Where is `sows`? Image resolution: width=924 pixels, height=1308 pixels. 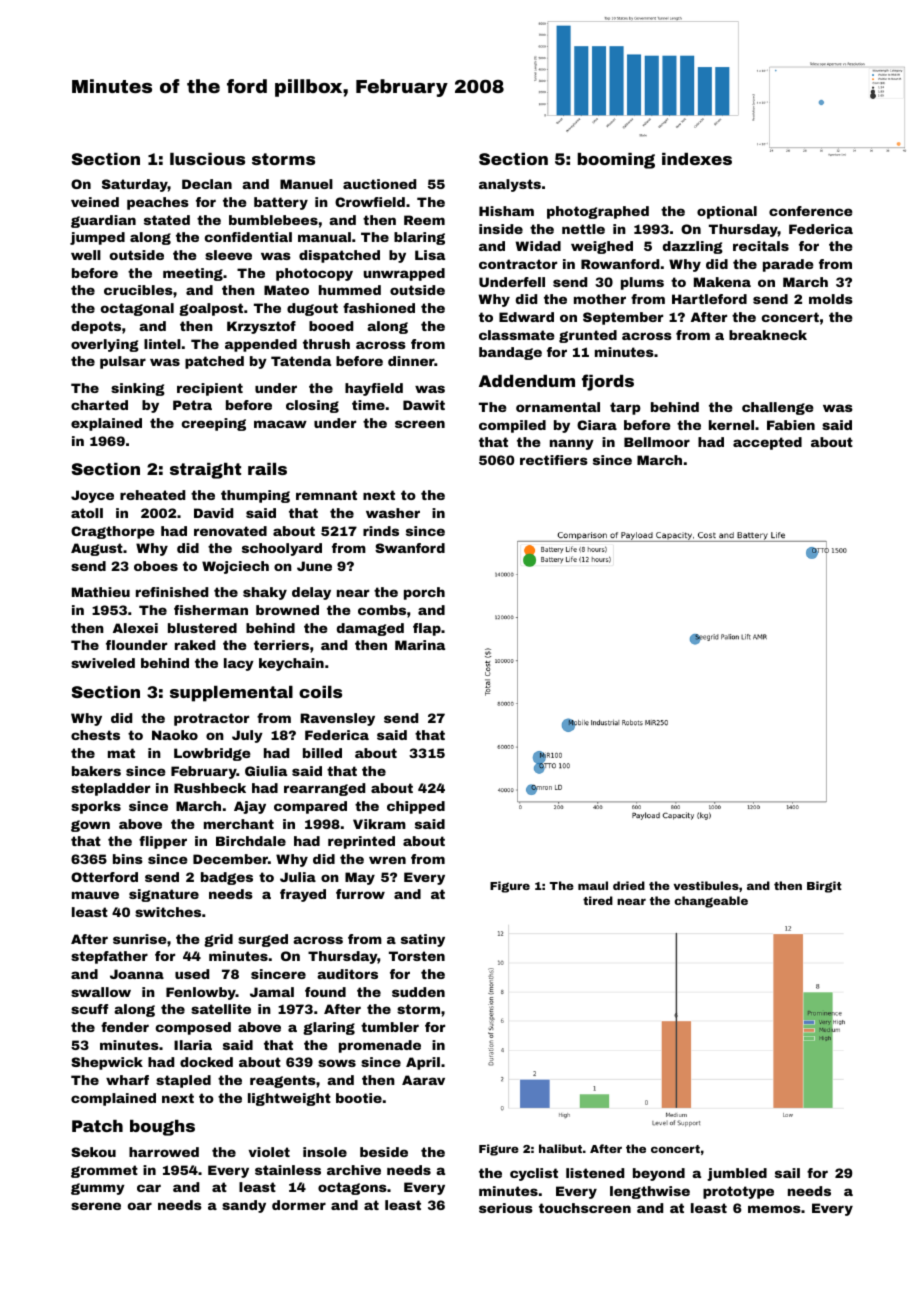
sows is located at coordinates (337, 1063).
